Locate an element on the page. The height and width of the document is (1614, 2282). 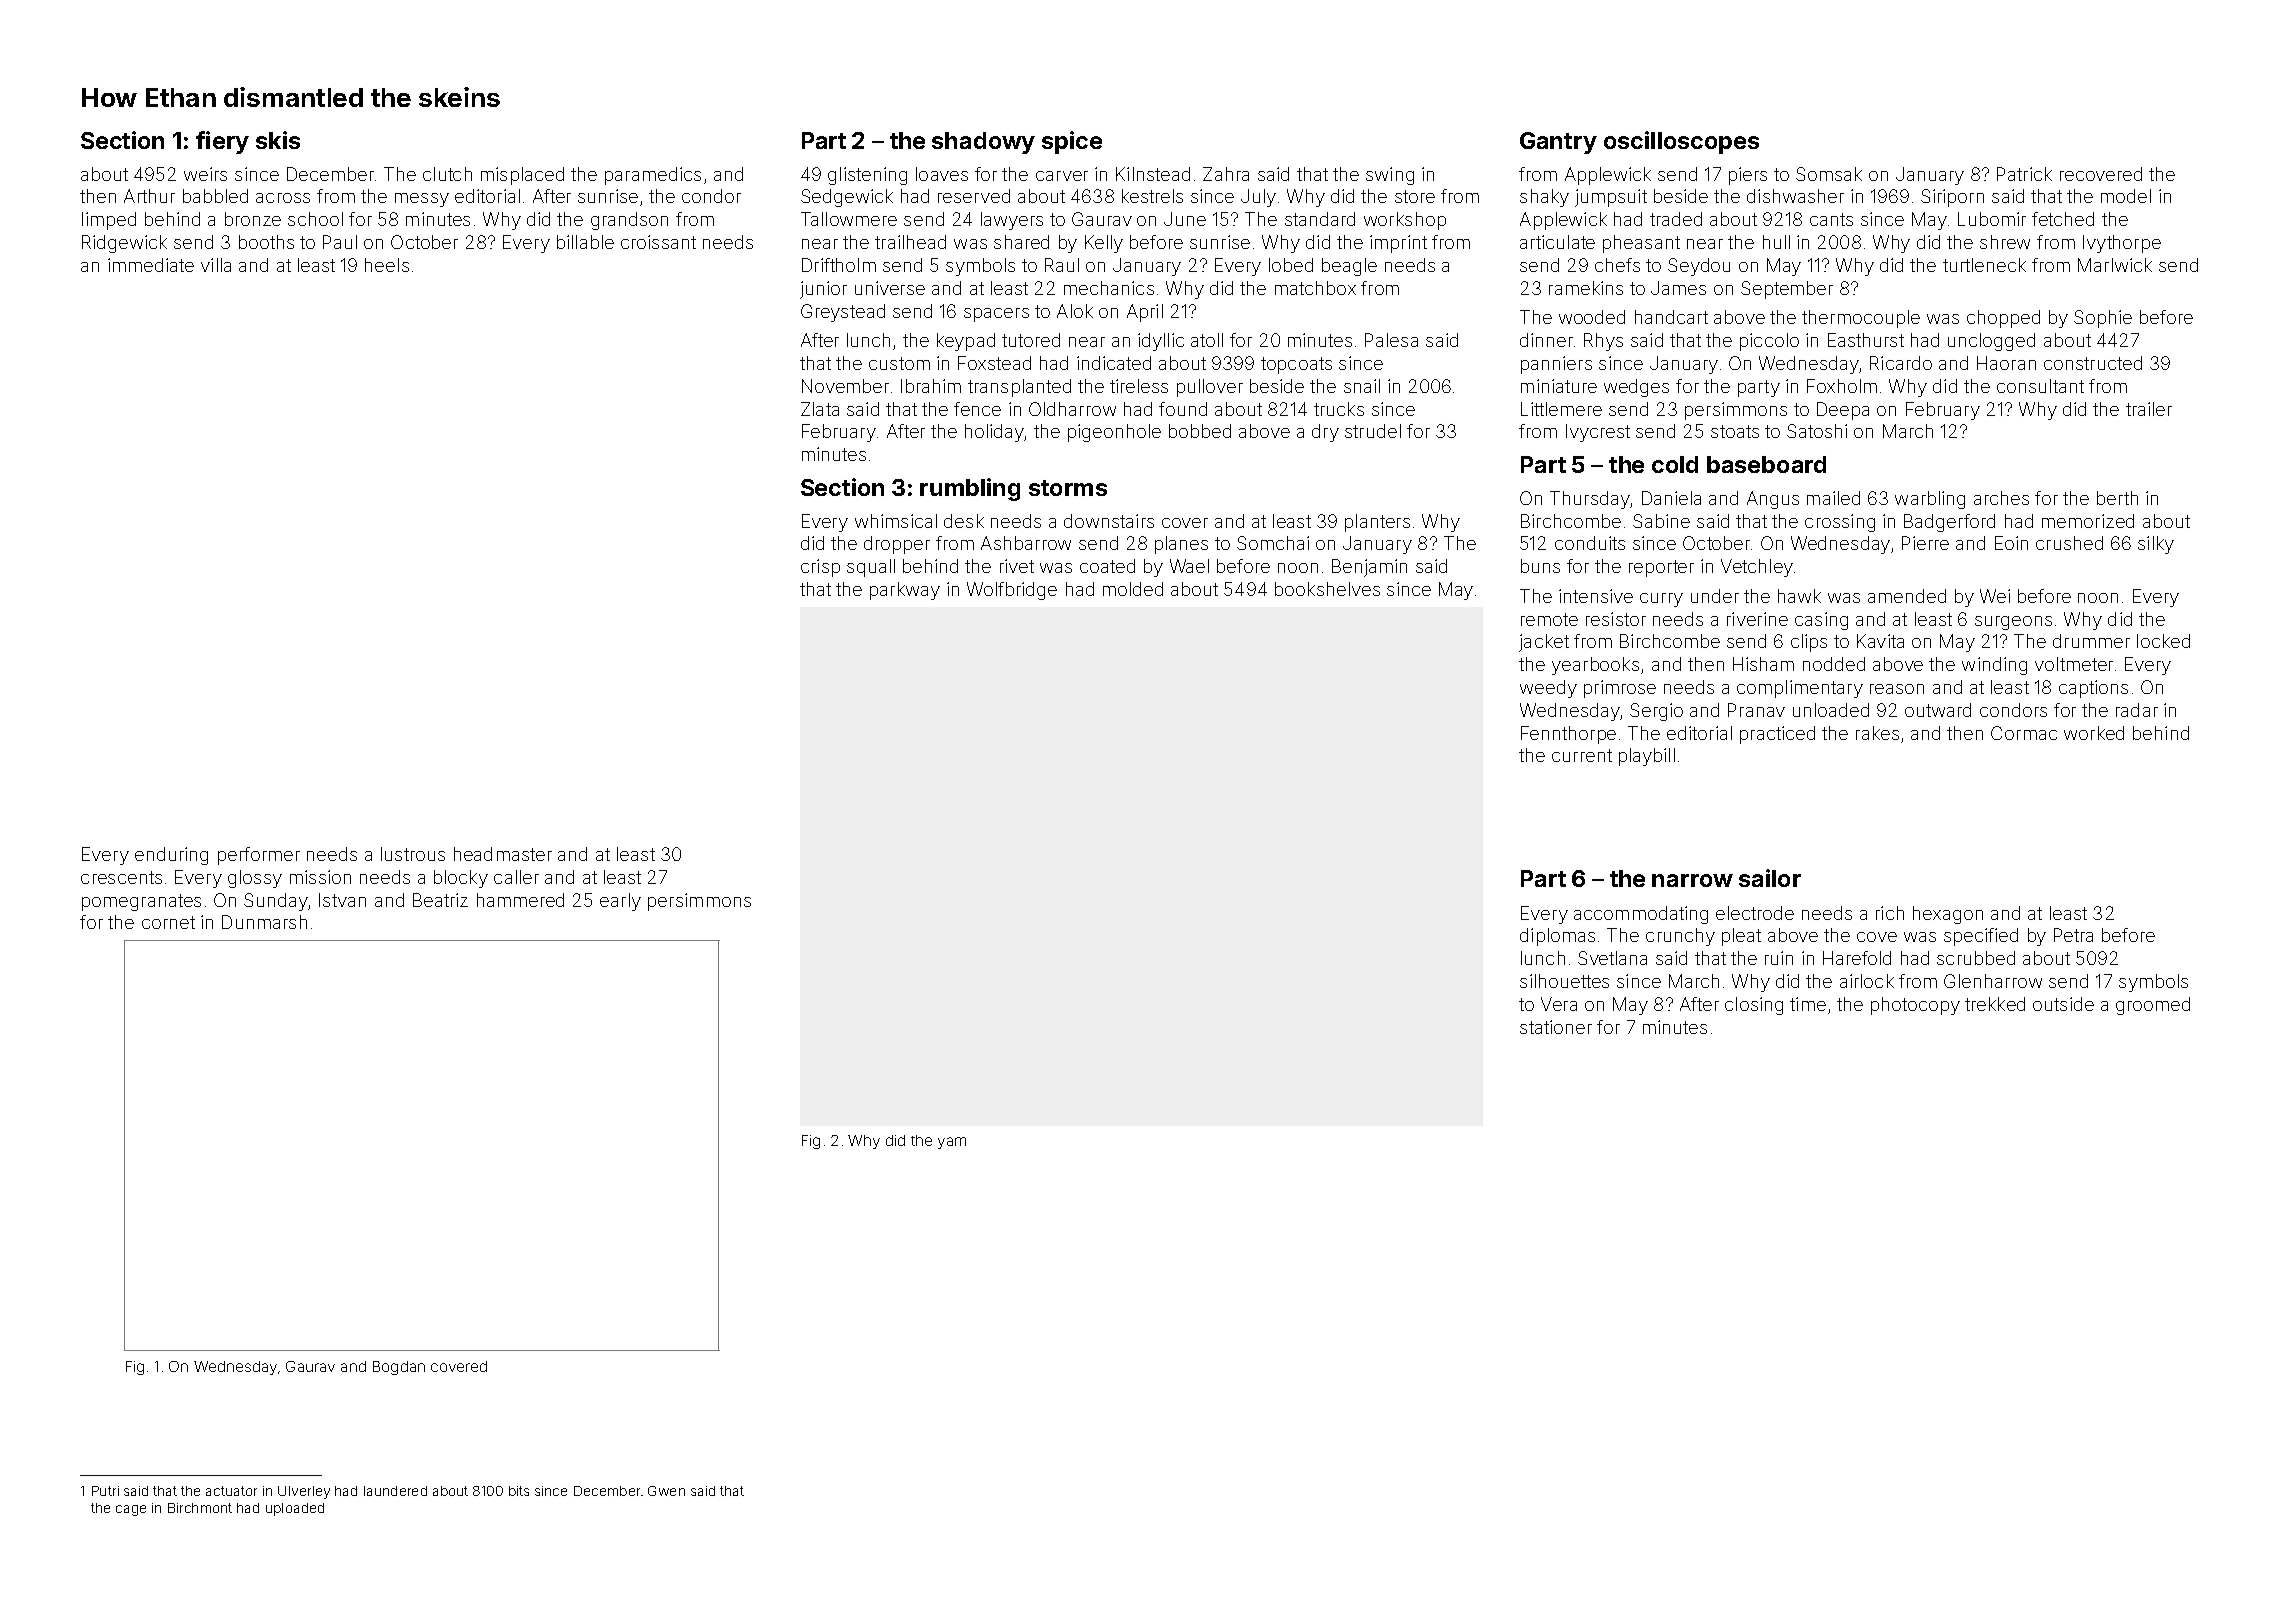
arches is located at coordinates (2001, 498).
